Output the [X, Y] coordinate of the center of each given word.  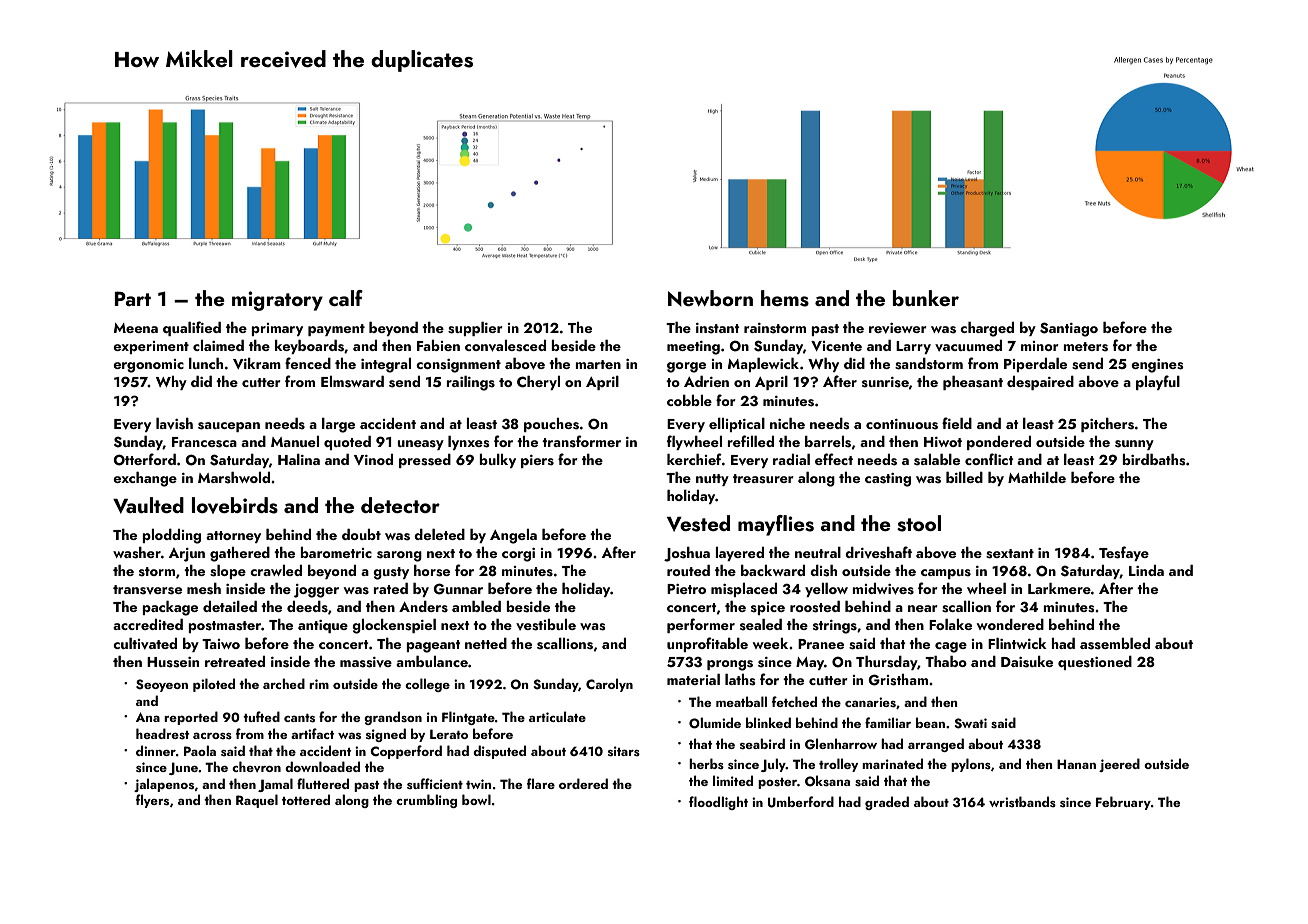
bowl [476, 799]
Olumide [715, 723]
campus [946, 574]
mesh [204, 589]
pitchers [1107, 425]
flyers [152, 801]
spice [768, 608]
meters [1085, 347]
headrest [162, 733]
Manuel [295, 441]
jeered [1119, 765]
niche [787, 423]
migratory [277, 301]
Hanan [1076, 764]
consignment [458, 366]
